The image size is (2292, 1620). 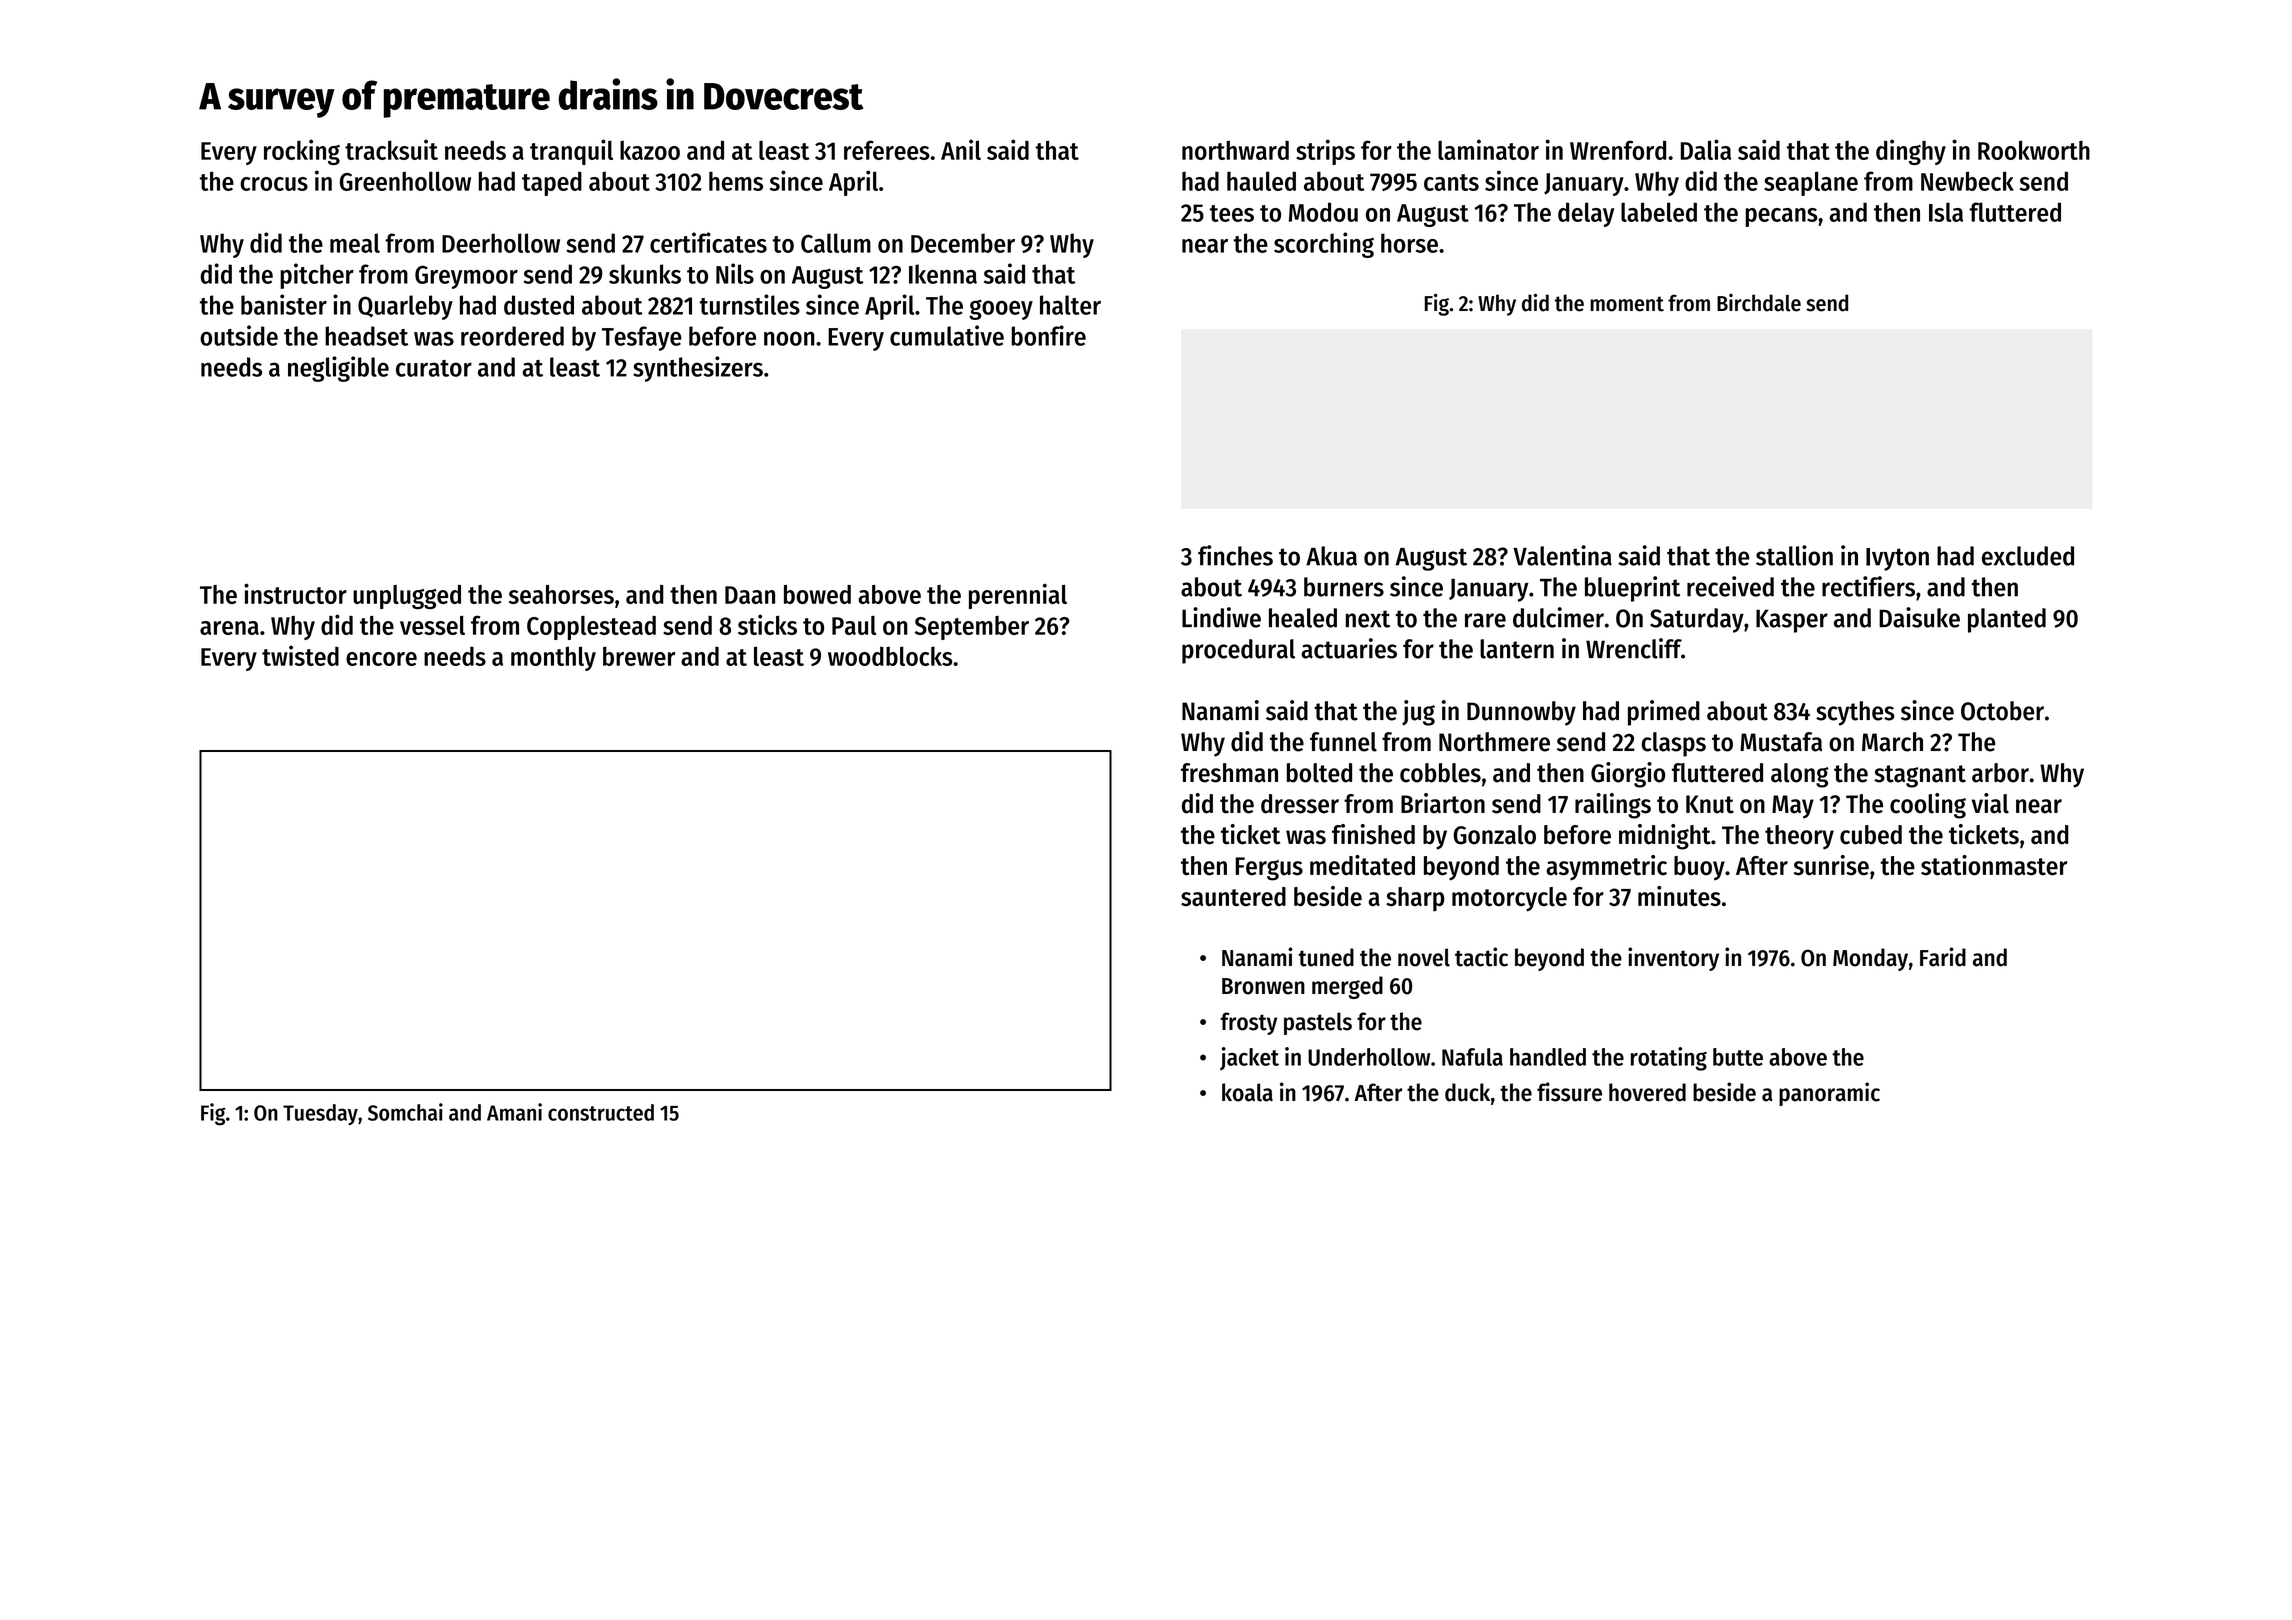 What do you see at coordinates (338, 369) in the screenshot?
I see `negligible` at bounding box center [338, 369].
